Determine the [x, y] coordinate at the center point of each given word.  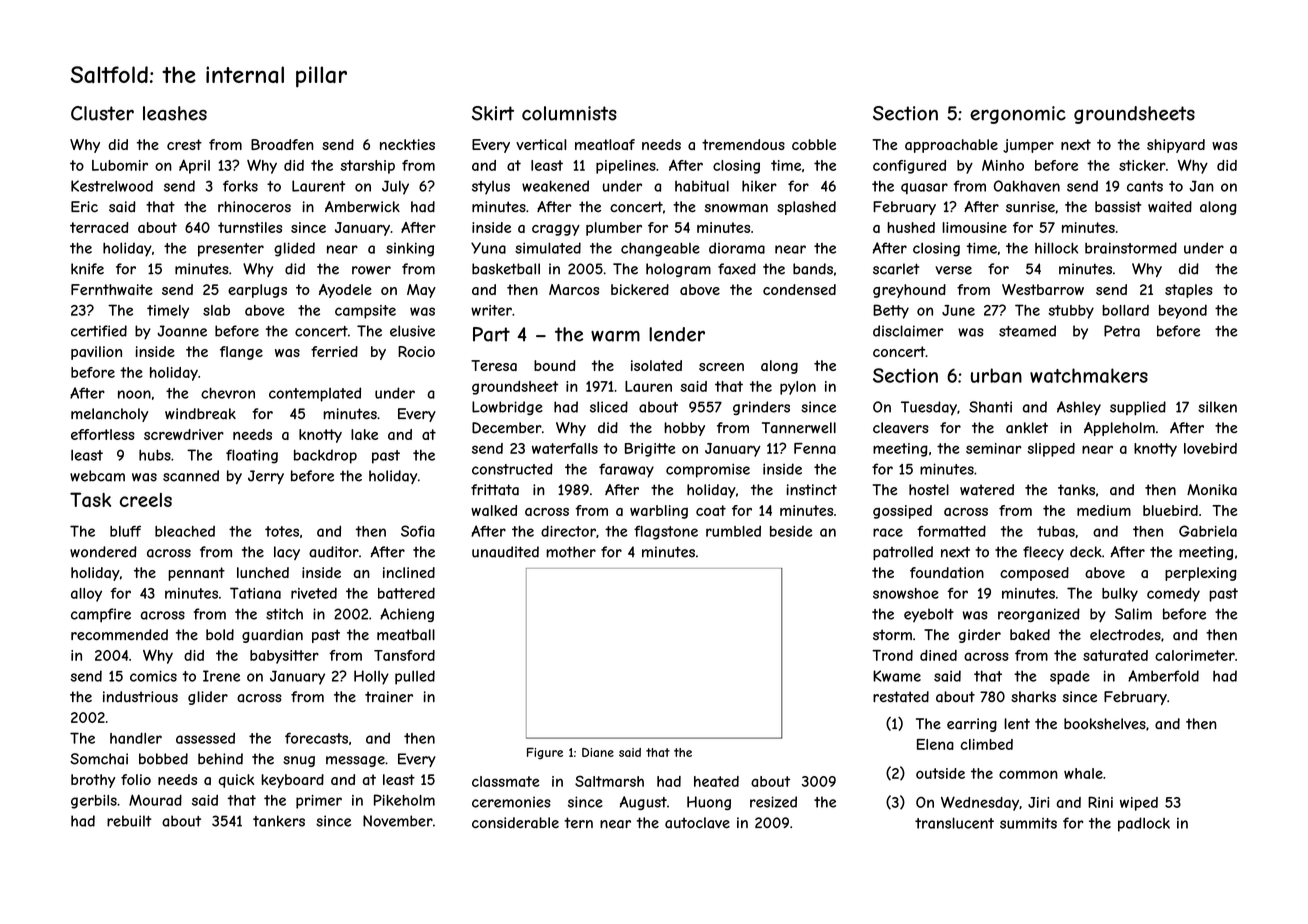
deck [1086, 552]
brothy [93, 781]
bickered [640, 289]
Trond [892, 655]
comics [153, 676]
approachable [951, 146]
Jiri [1038, 802]
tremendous [743, 144]
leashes [175, 113]
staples [1189, 291]
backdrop [325, 456]
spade [1070, 677]
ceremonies [511, 802]
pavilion [96, 353]
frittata [495, 490]
